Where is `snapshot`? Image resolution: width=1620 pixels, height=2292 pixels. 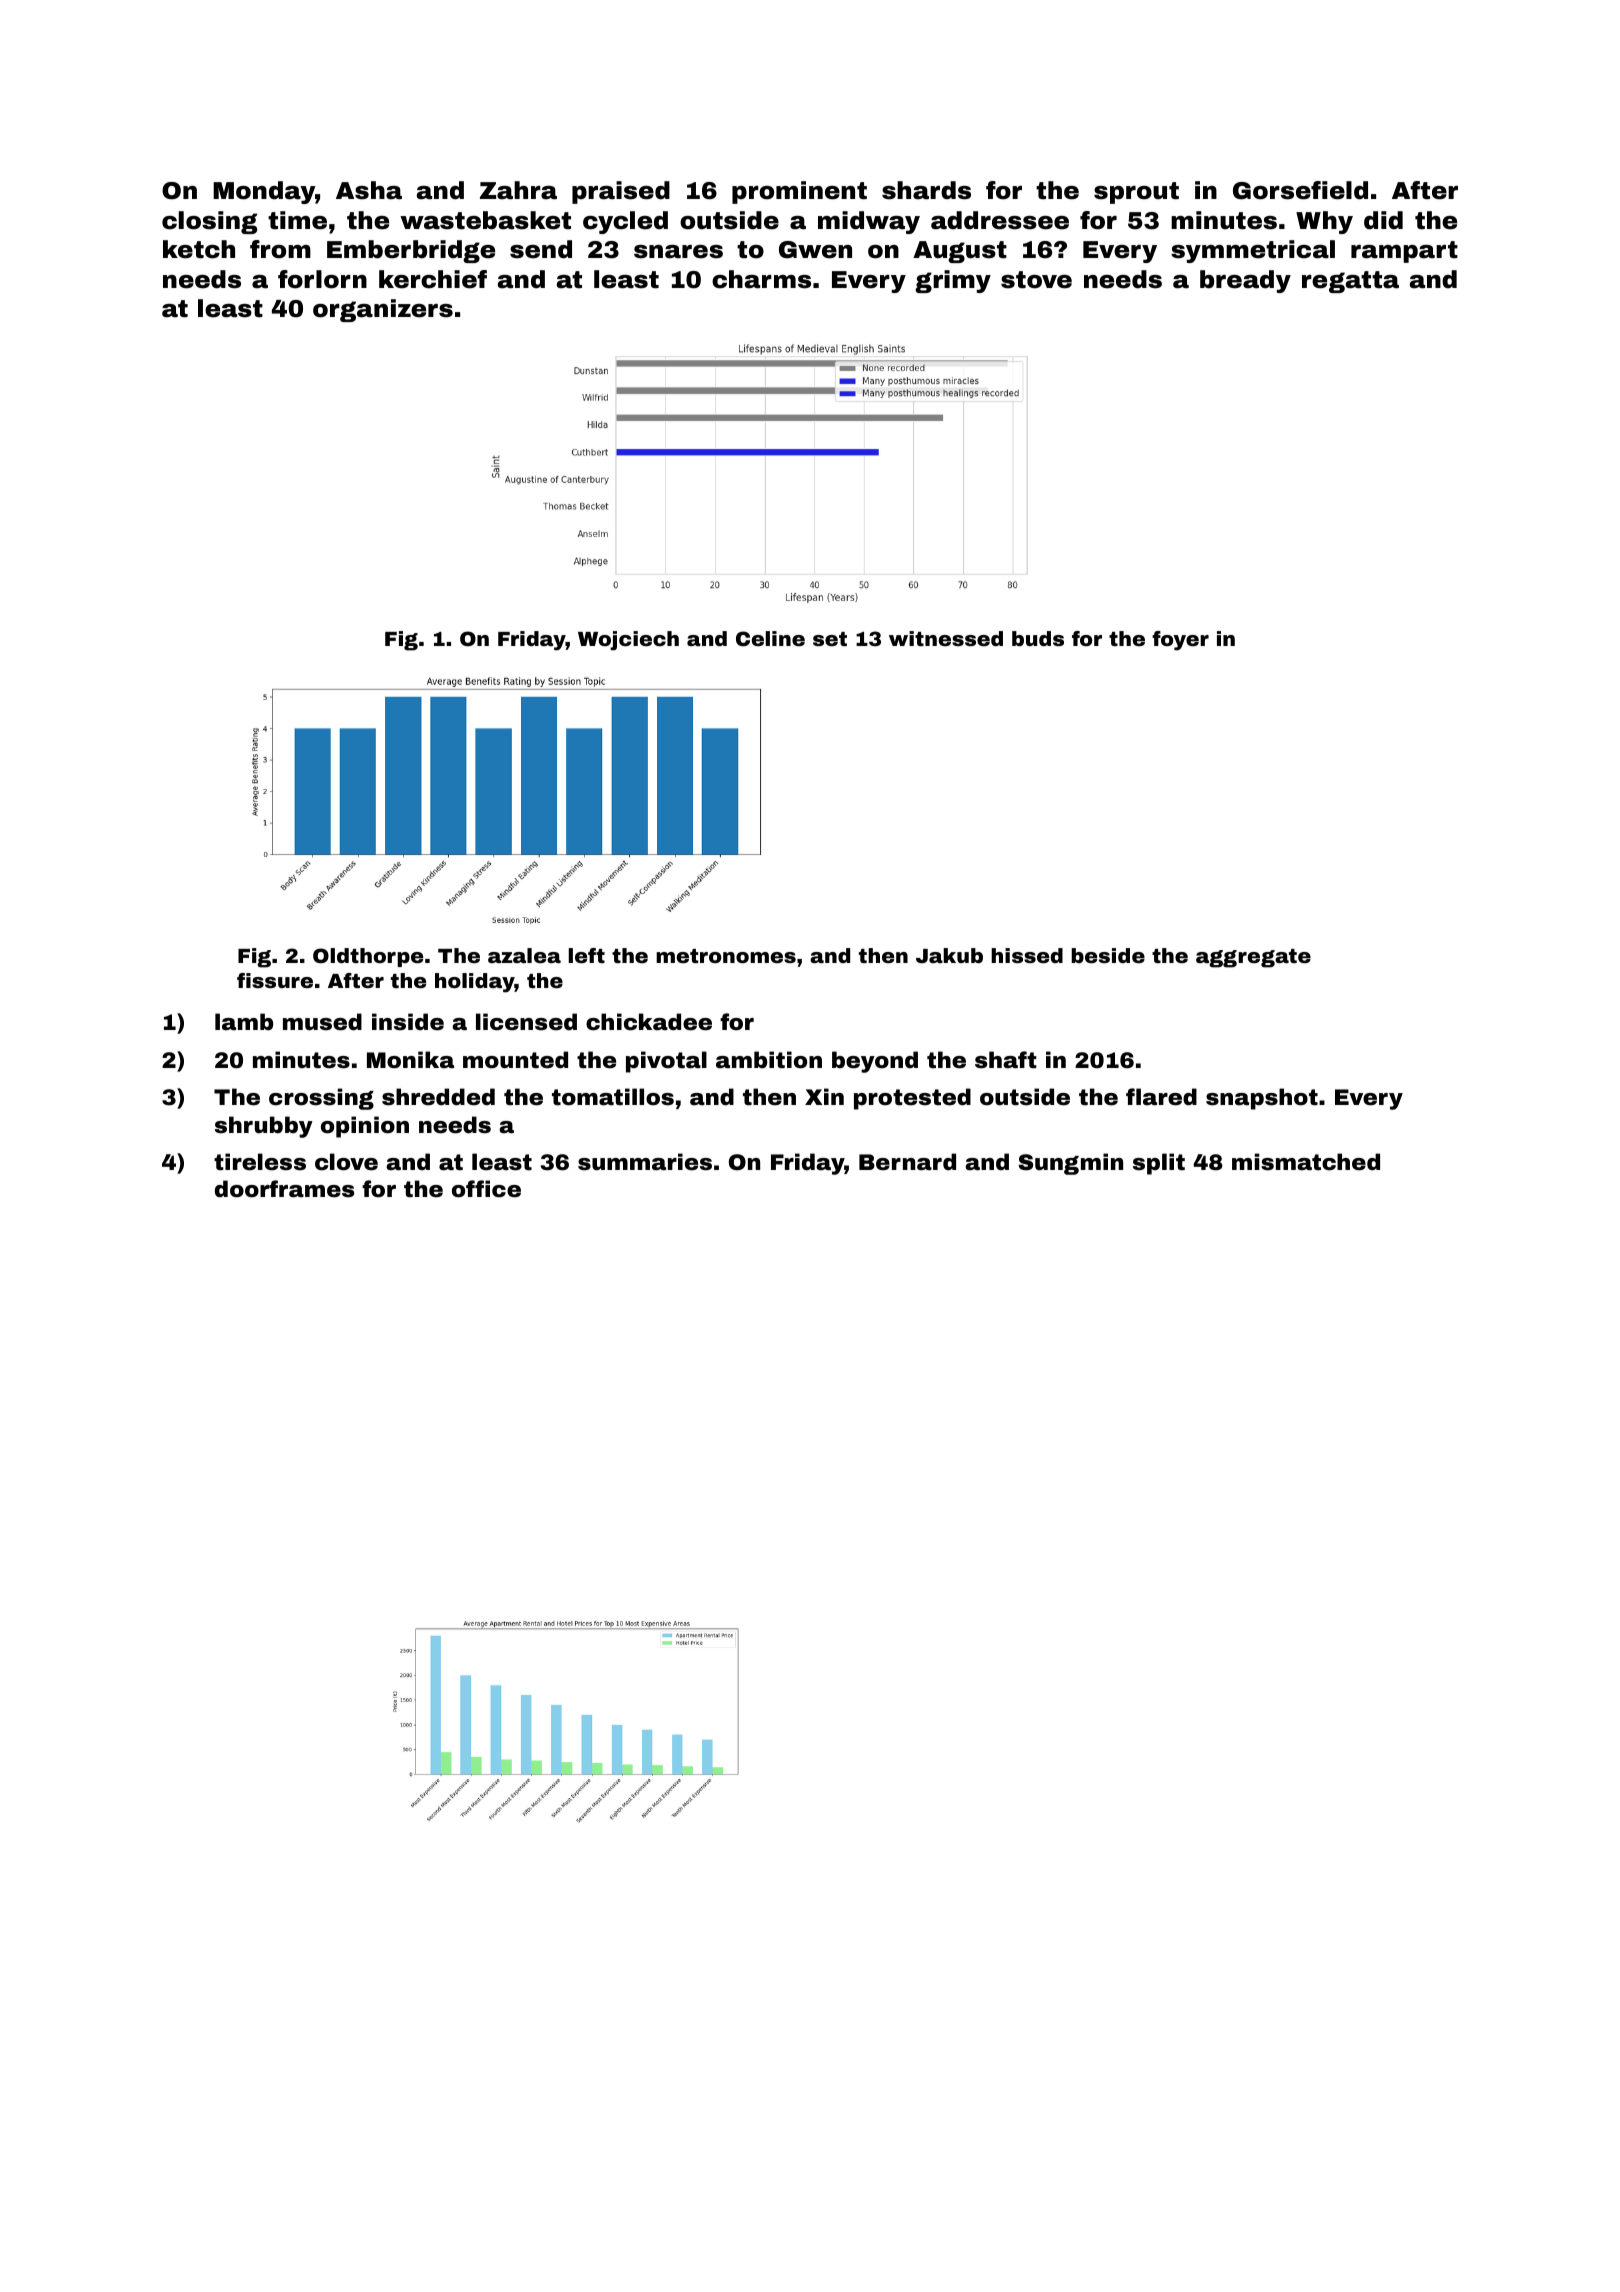
snapshot is located at coordinates (1262, 1099).
